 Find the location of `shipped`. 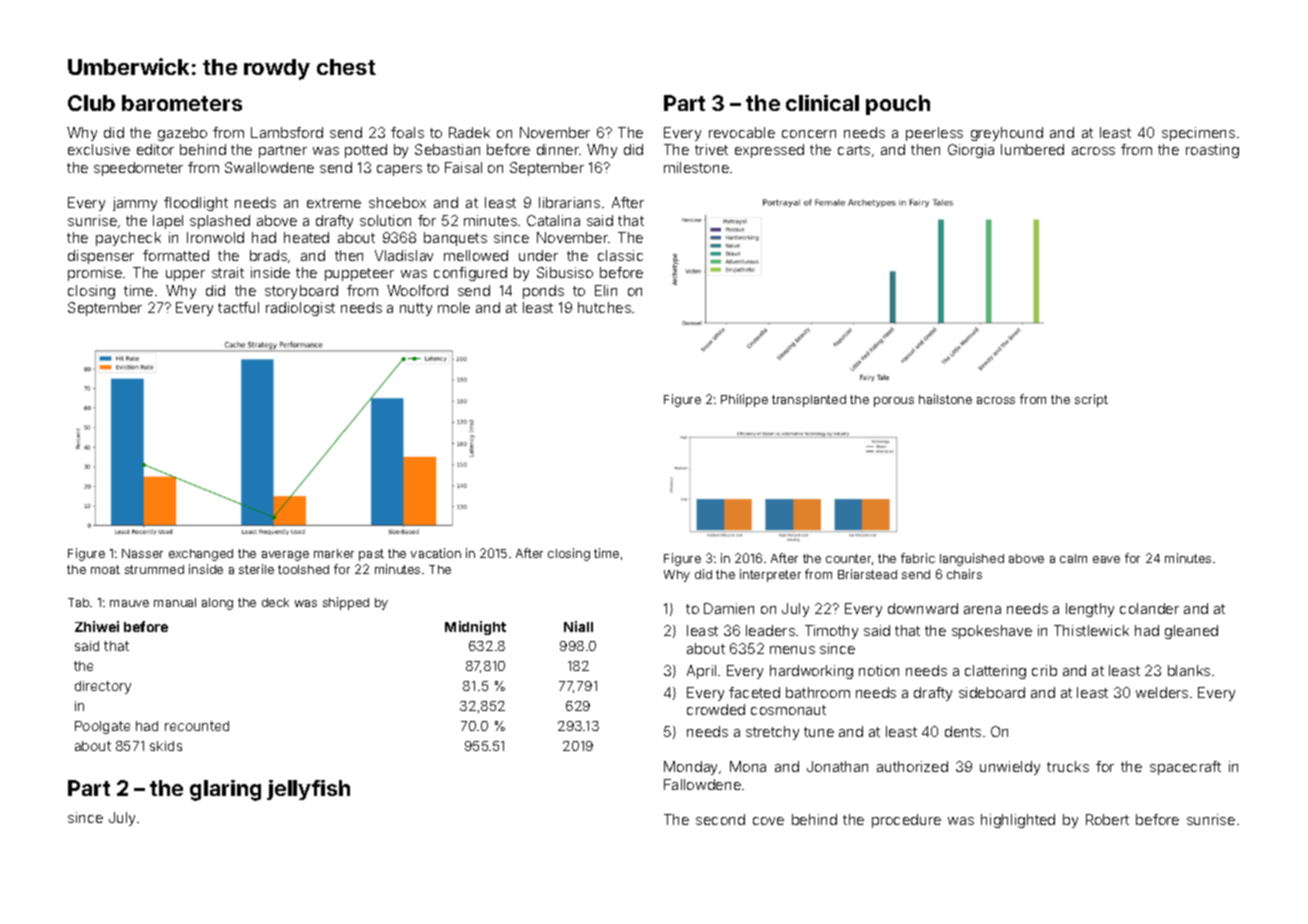

shipped is located at coordinates (346, 603).
